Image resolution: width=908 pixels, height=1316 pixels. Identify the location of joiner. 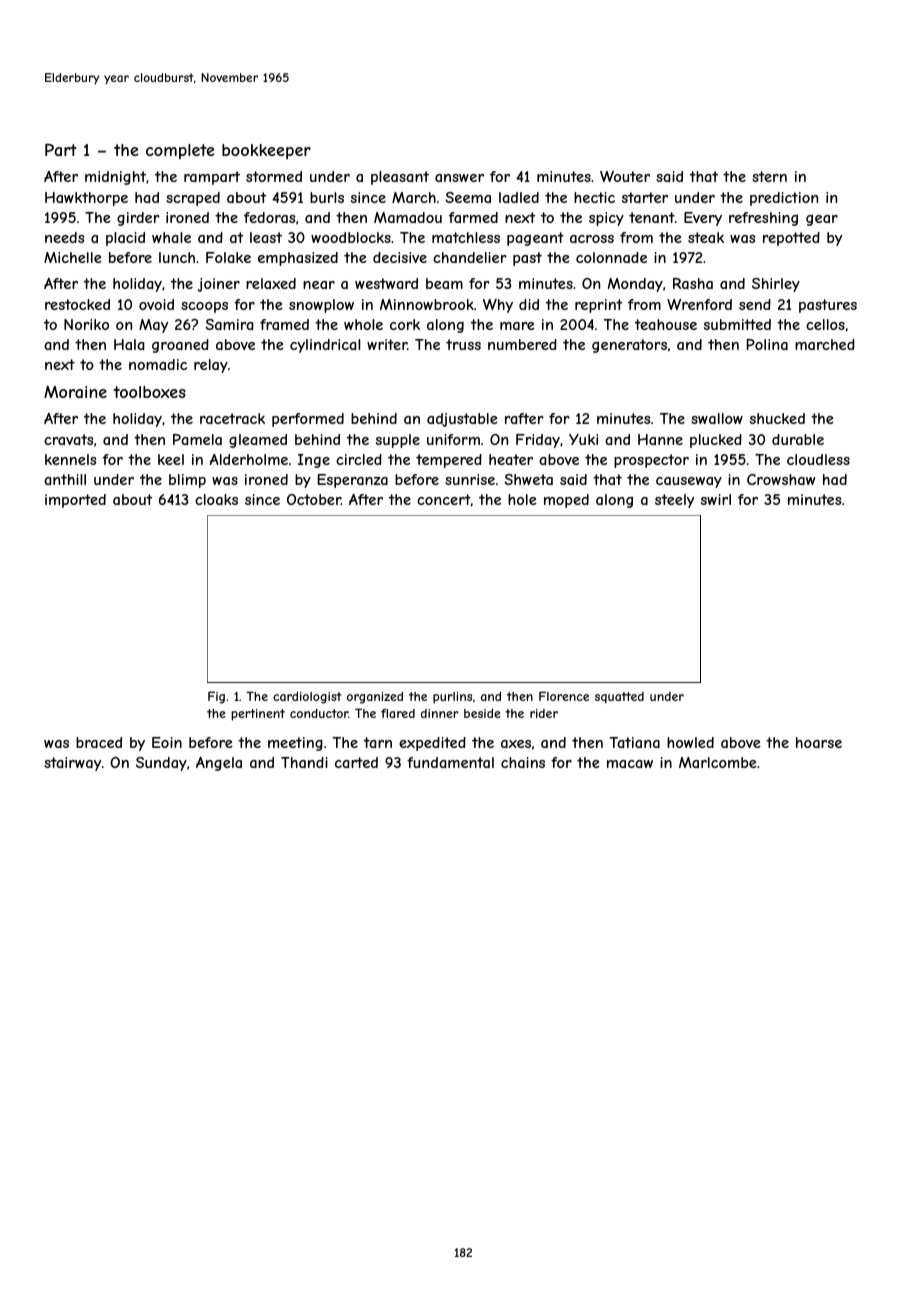
(219, 285).
